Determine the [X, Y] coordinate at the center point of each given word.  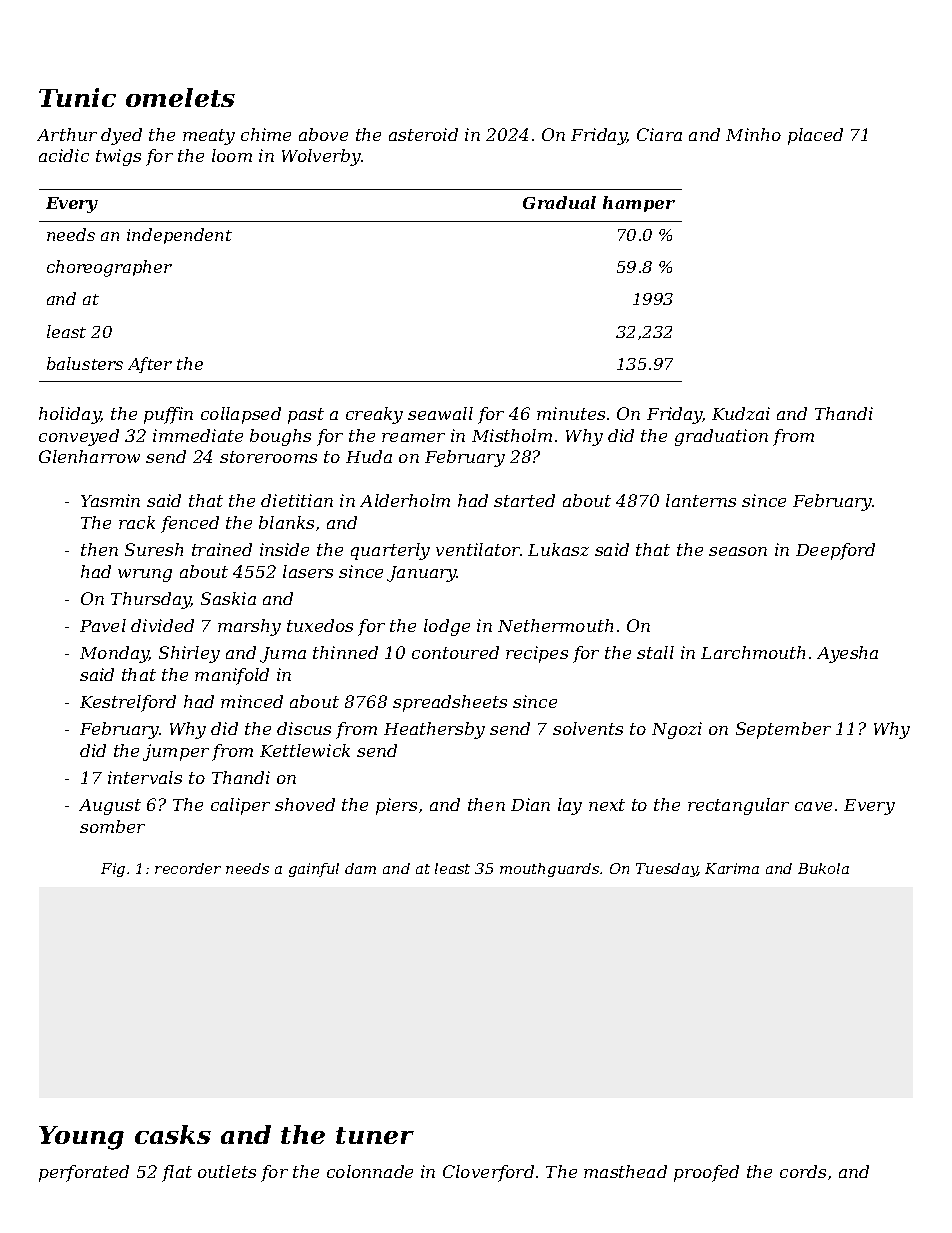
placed [815, 136]
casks [173, 1134]
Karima [732, 868]
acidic [64, 155]
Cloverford [488, 1173]
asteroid [423, 134]
